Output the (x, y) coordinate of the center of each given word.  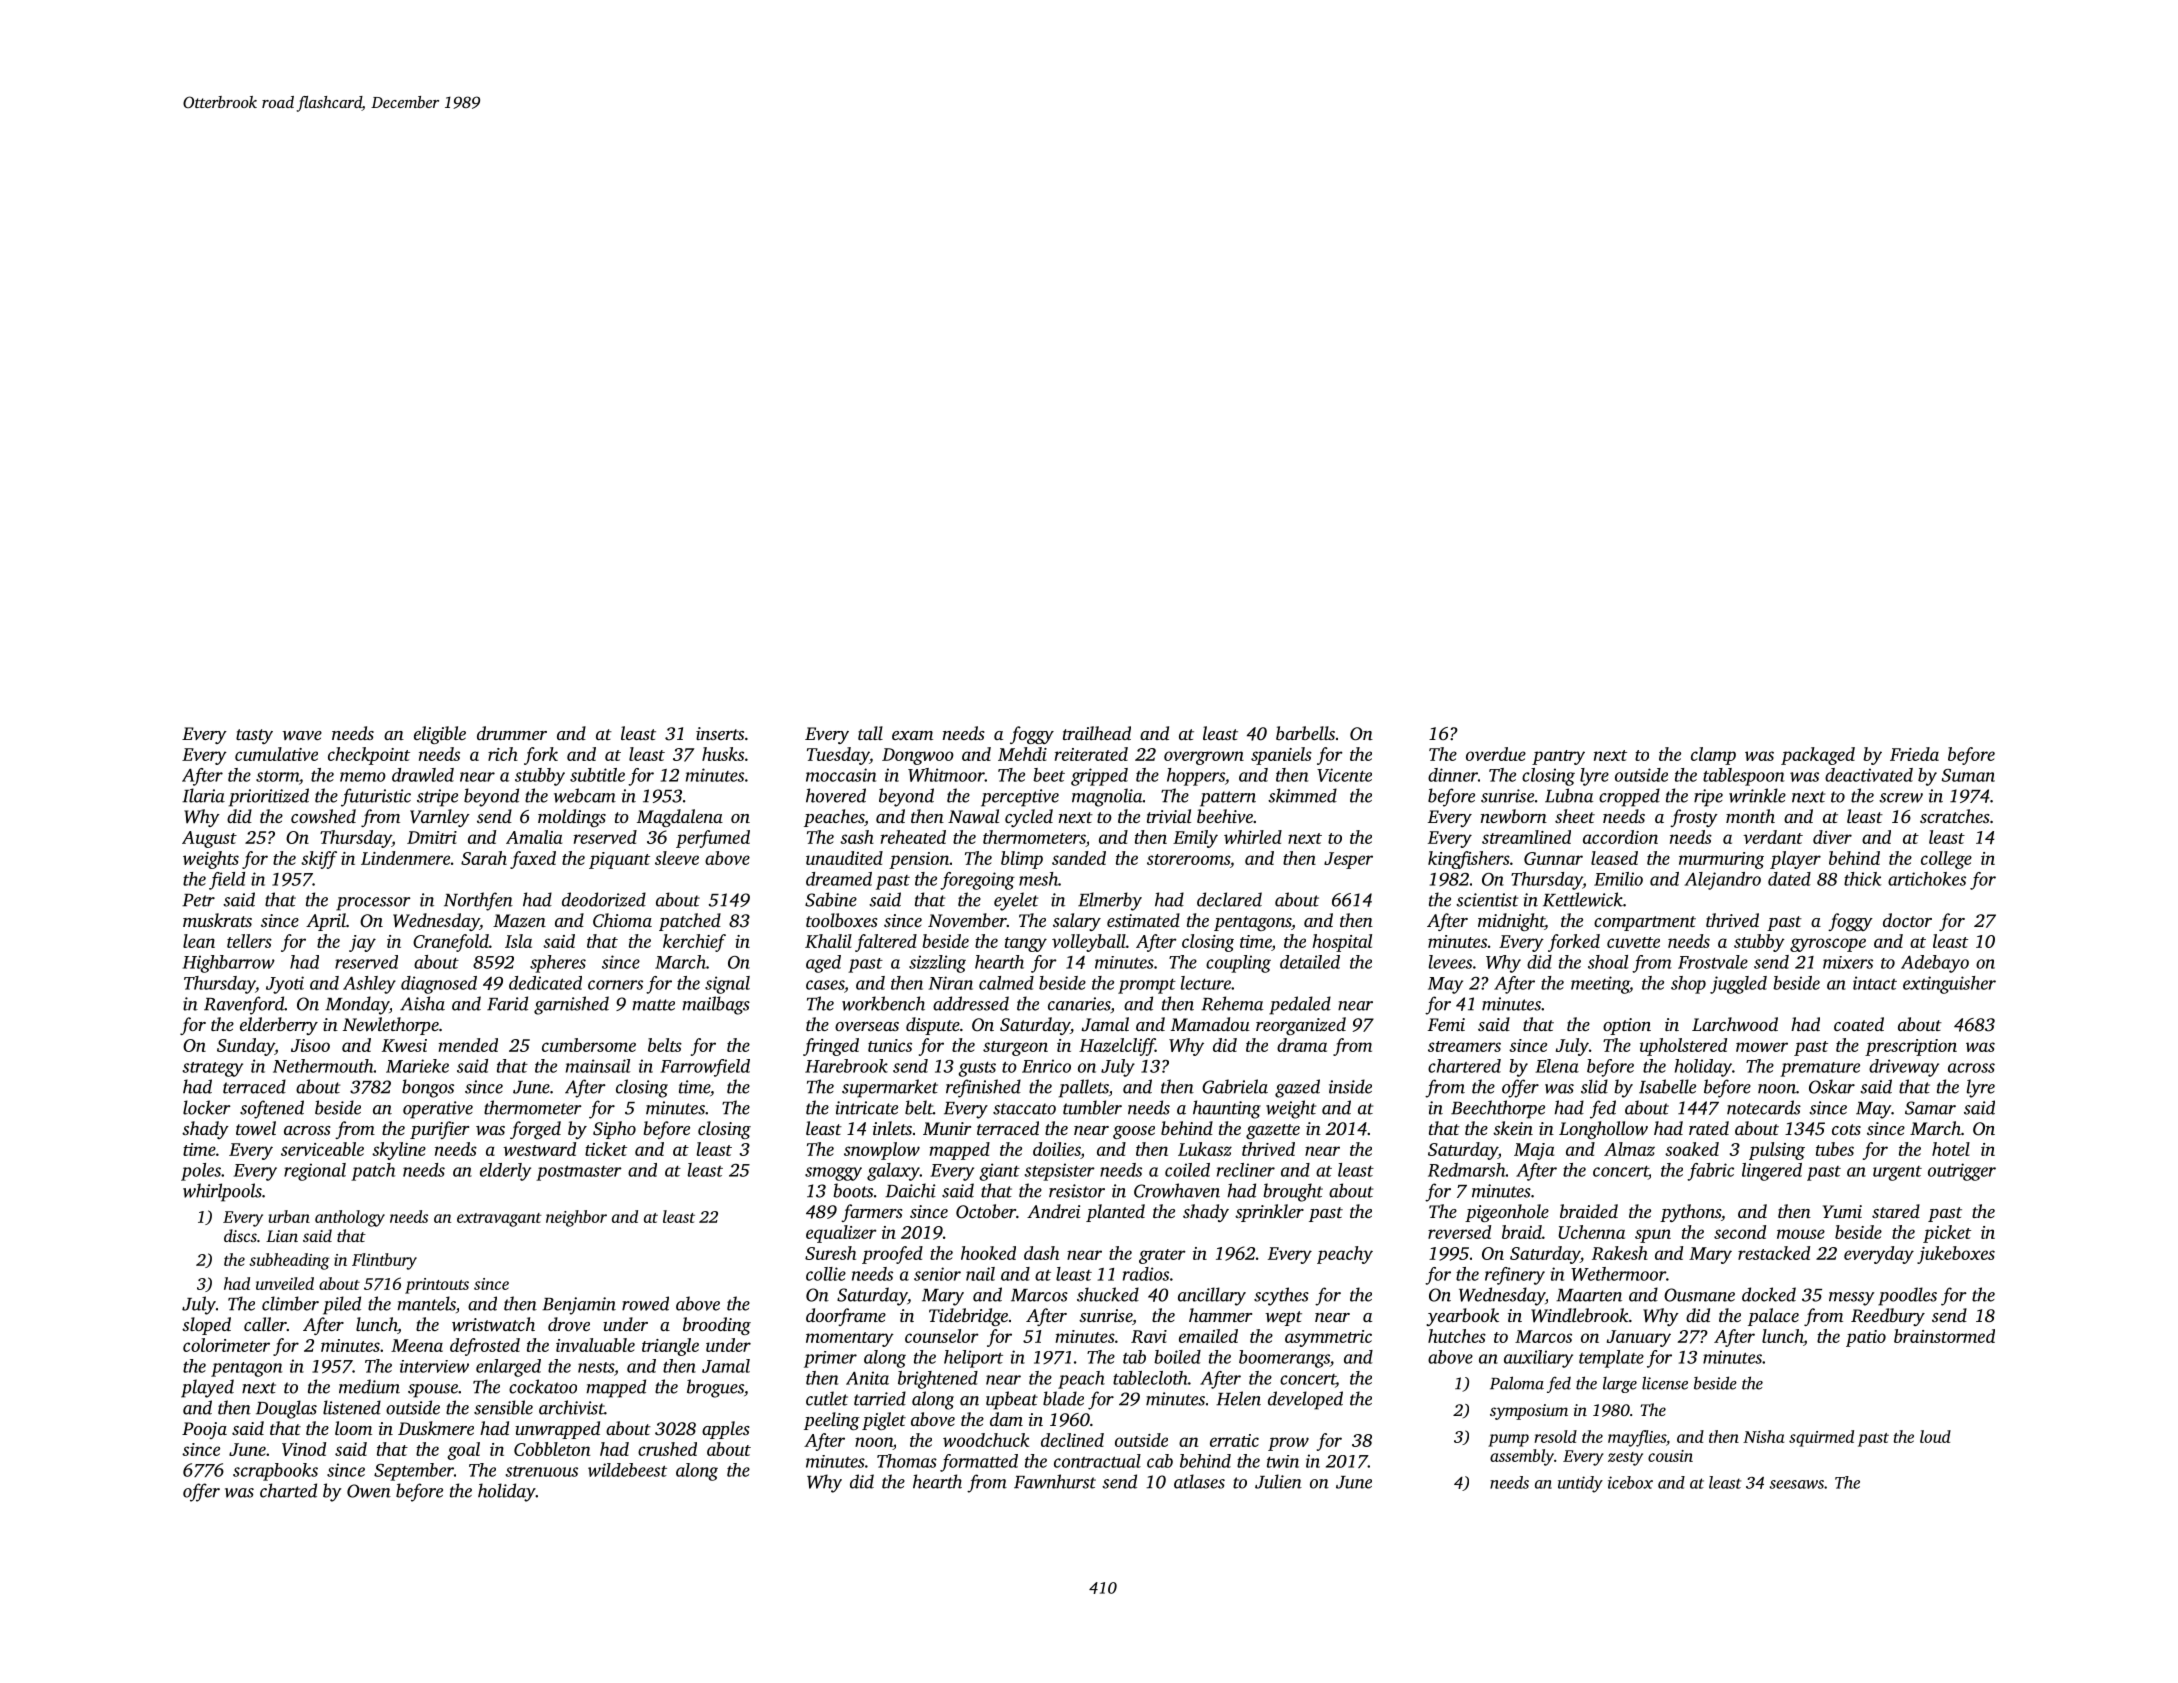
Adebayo (1935, 964)
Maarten (1589, 1295)
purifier (439, 1130)
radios (1146, 1274)
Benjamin (579, 1306)
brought (1293, 1192)
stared (1896, 1211)
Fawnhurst (1055, 1481)
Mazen (519, 920)
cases (825, 985)
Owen (369, 1491)
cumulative (276, 754)
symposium (1529, 1412)
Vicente (1344, 775)
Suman (1968, 775)
